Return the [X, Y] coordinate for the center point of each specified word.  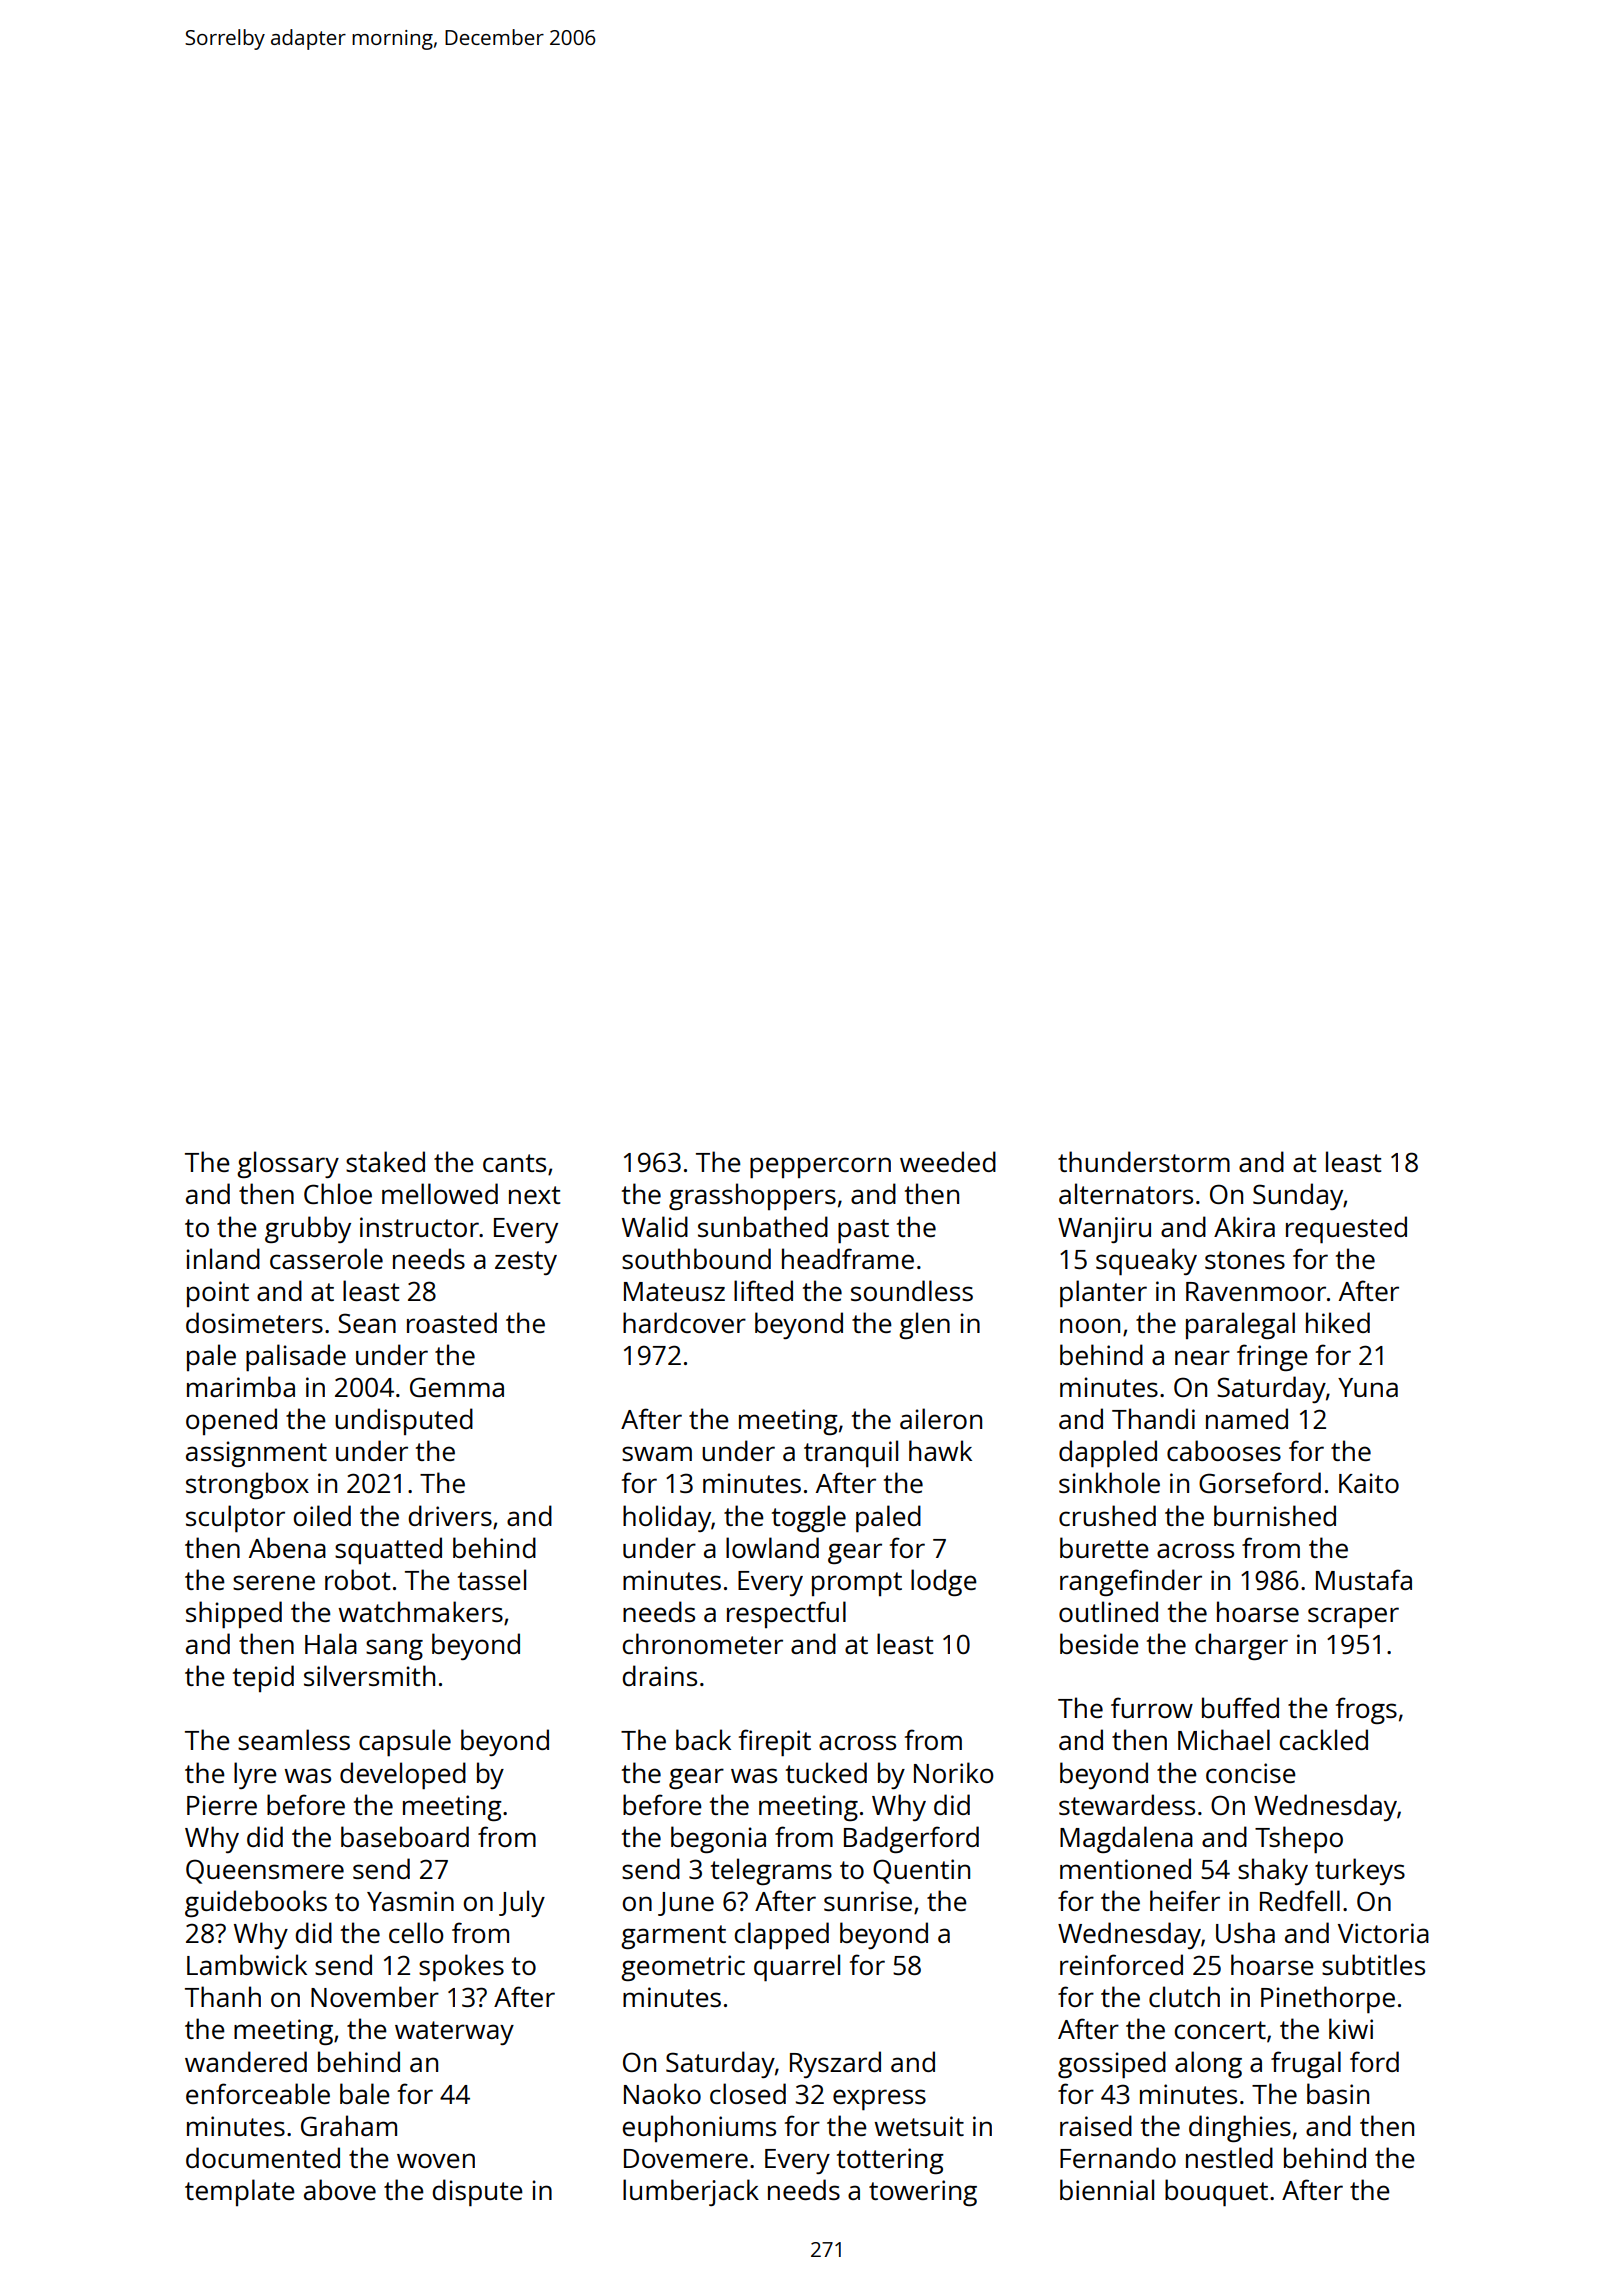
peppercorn [820, 1167]
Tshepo [1299, 1839]
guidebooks [256, 1903]
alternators [1126, 1193]
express [879, 2099]
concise [1251, 1773]
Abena [287, 1547]
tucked [826, 1772]
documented [263, 2157]
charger [1241, 1646]
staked [385, 1161]
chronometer [702, 1643]
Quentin [921, 1871]
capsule [405, 1742]
